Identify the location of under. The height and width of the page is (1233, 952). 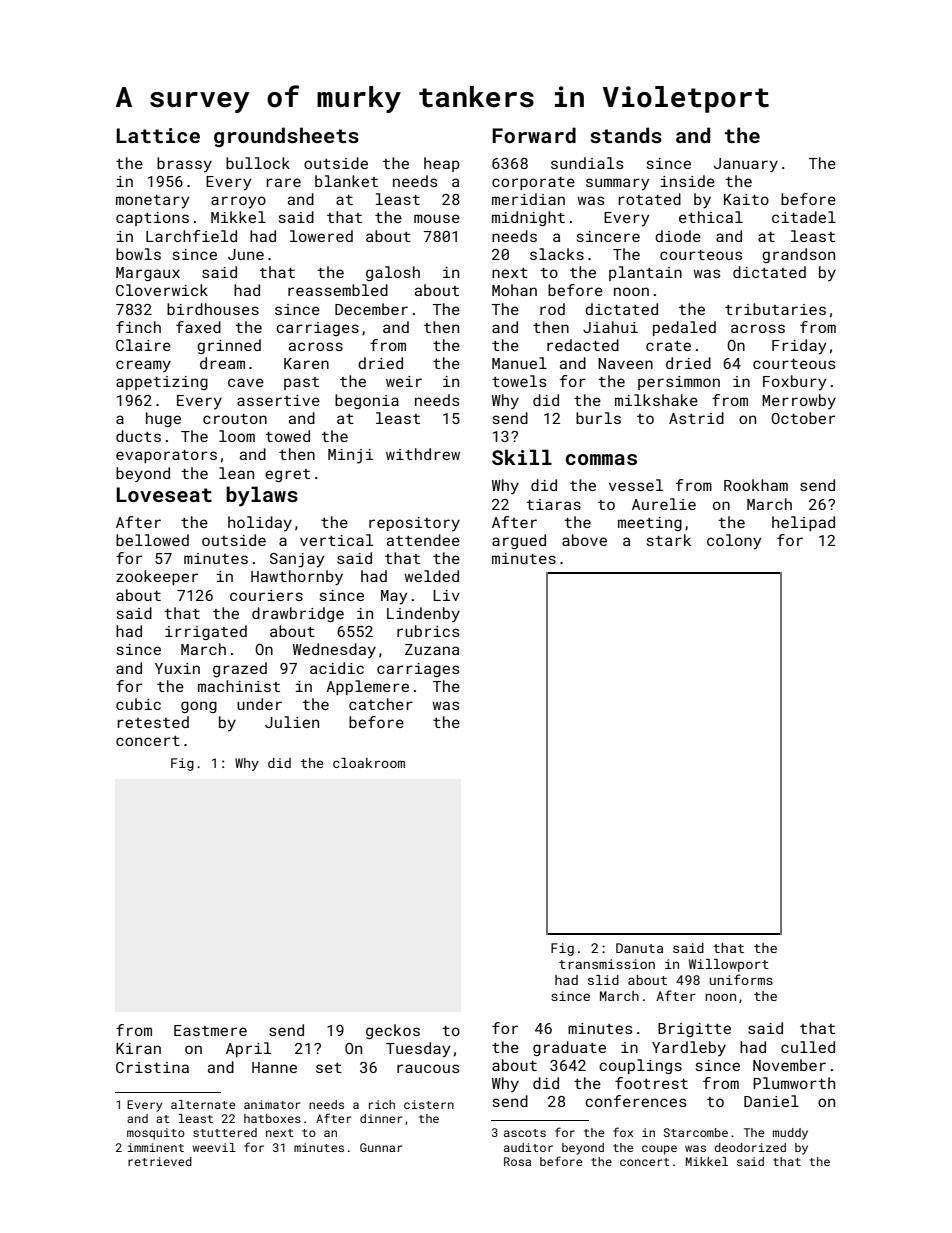
(259, 704).
